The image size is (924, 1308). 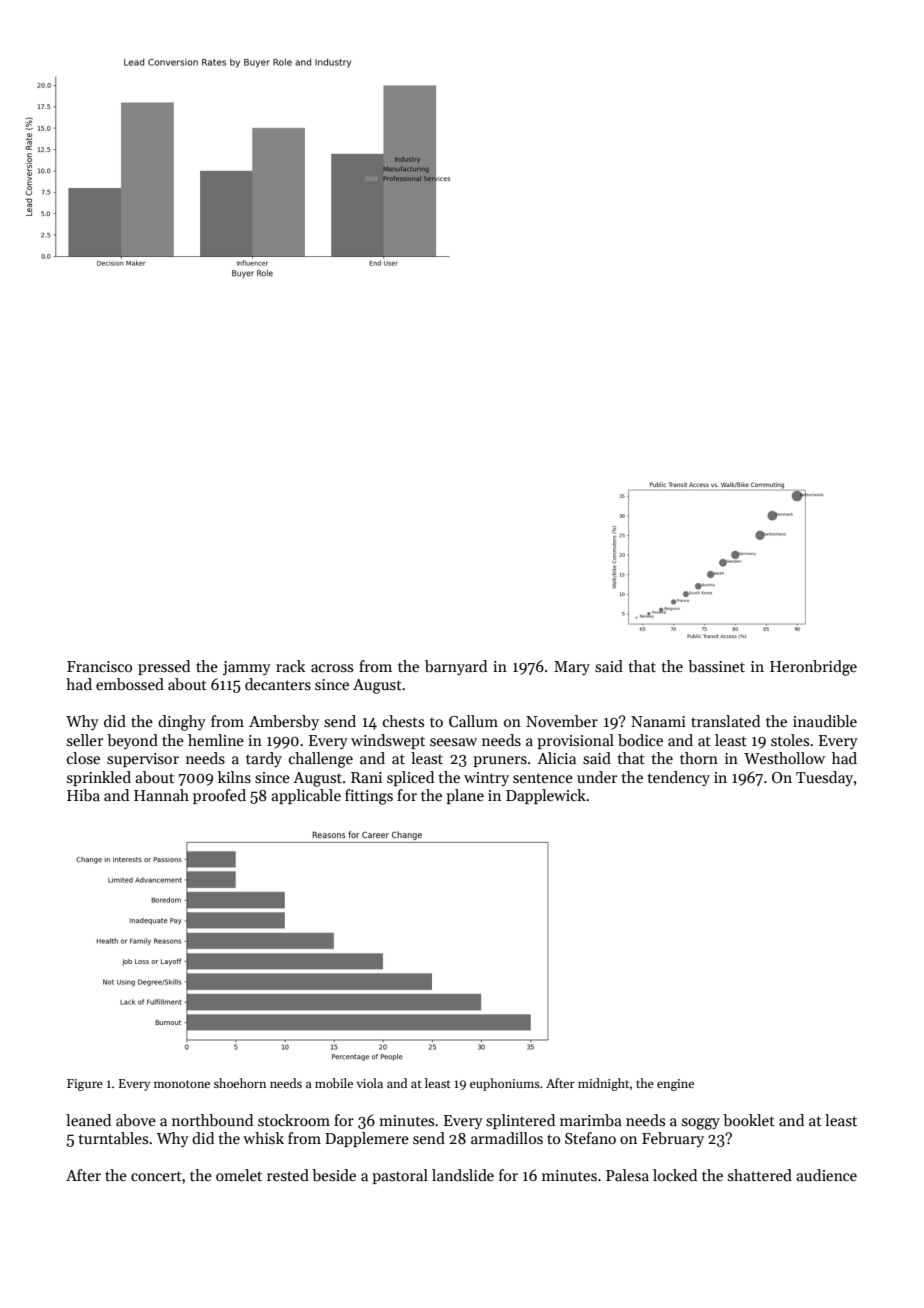 I want to click on applicable, so click(x=306, y=796).
